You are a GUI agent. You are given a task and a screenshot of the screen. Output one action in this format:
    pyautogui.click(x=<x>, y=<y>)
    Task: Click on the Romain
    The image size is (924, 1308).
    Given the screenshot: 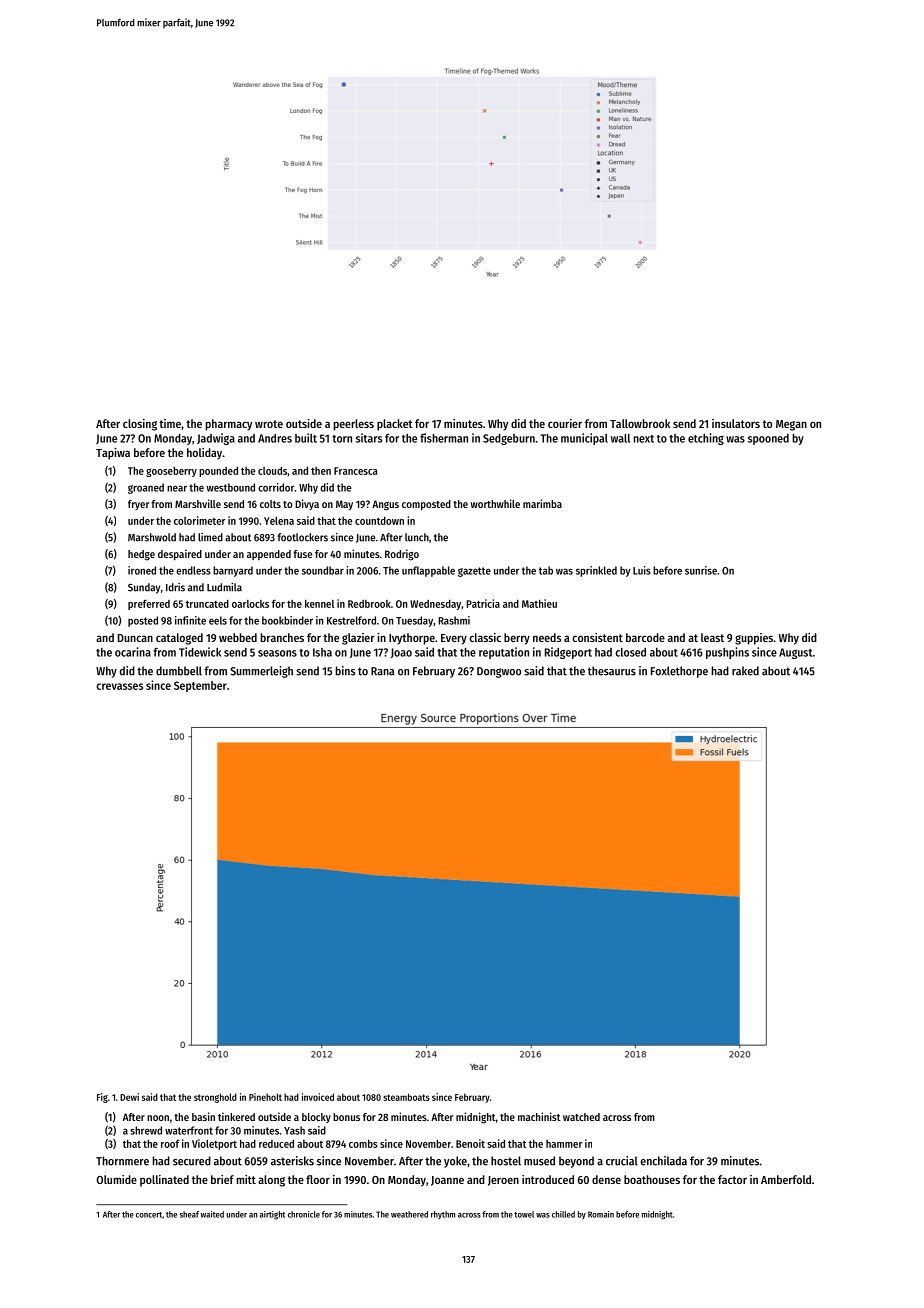 What is the action you would take?
    pyautogui.click(x=601, y=1214)
